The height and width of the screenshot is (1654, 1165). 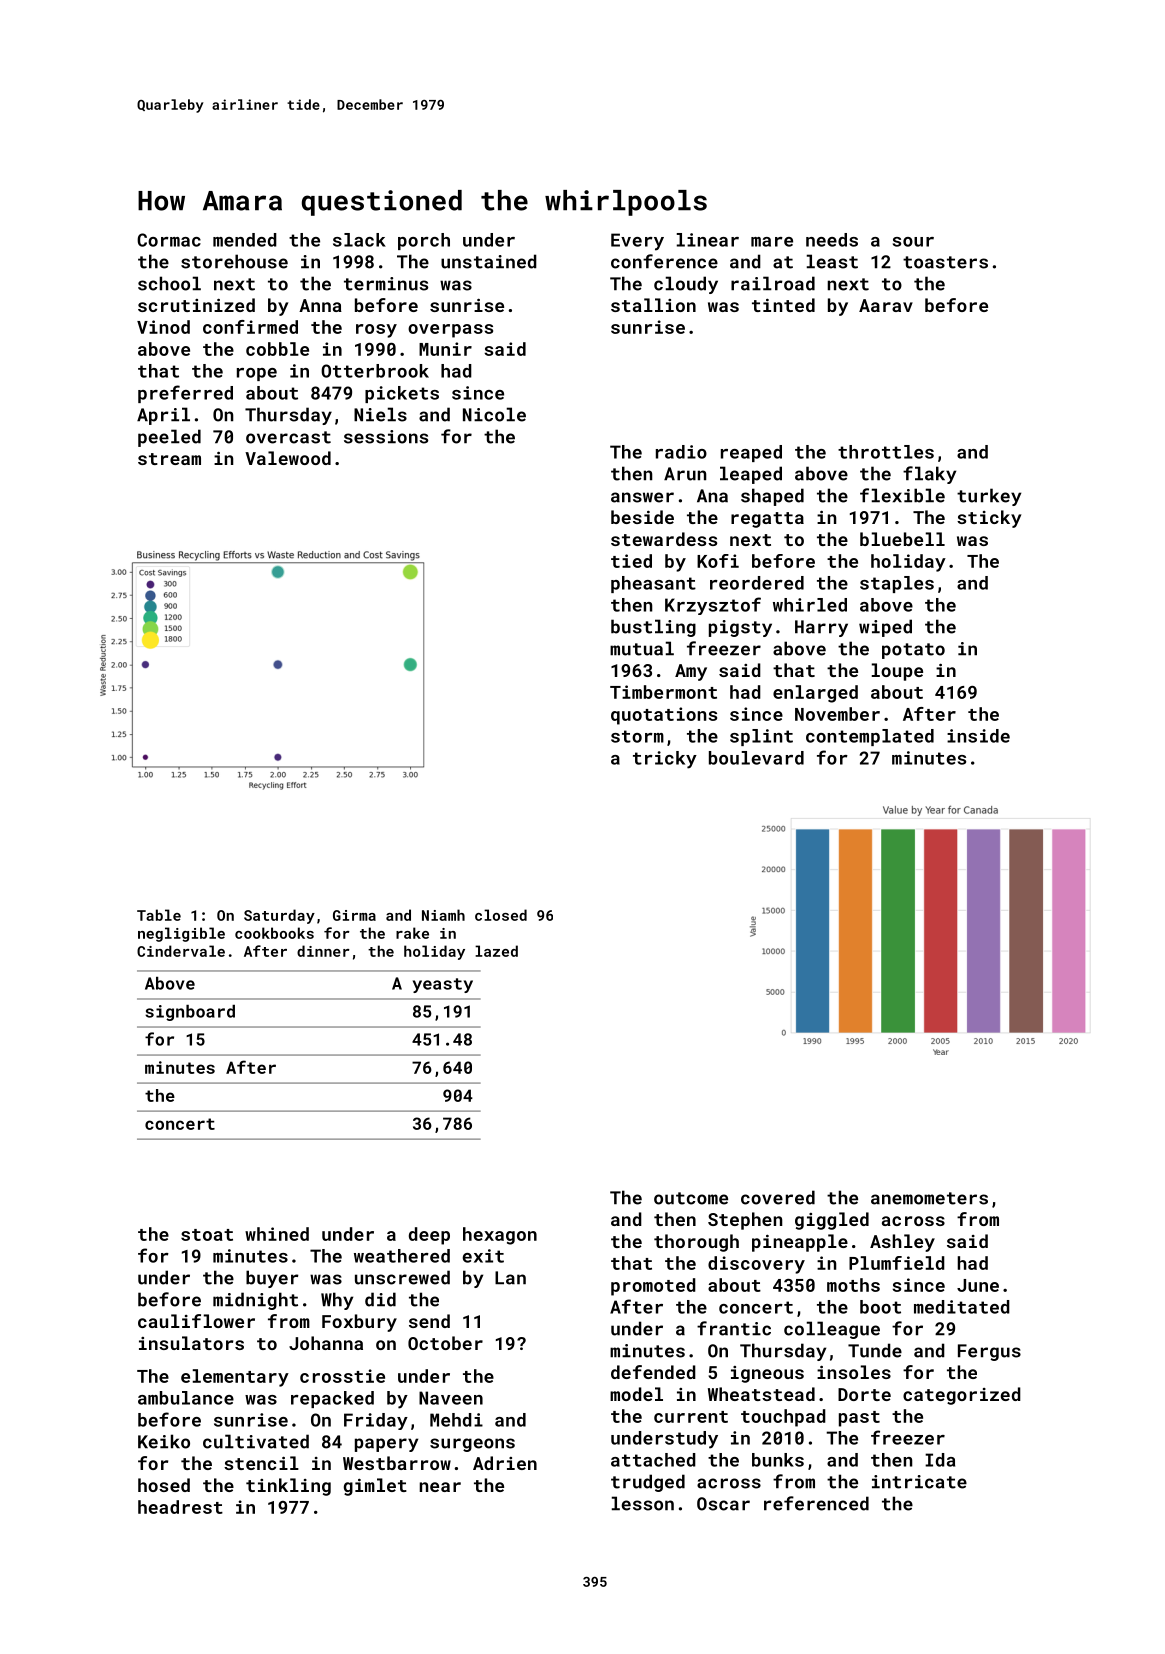 What do you see at coordinates (691, 1198) in the screenshot?
I see `outcome` at bounding box center [691, 1198].
